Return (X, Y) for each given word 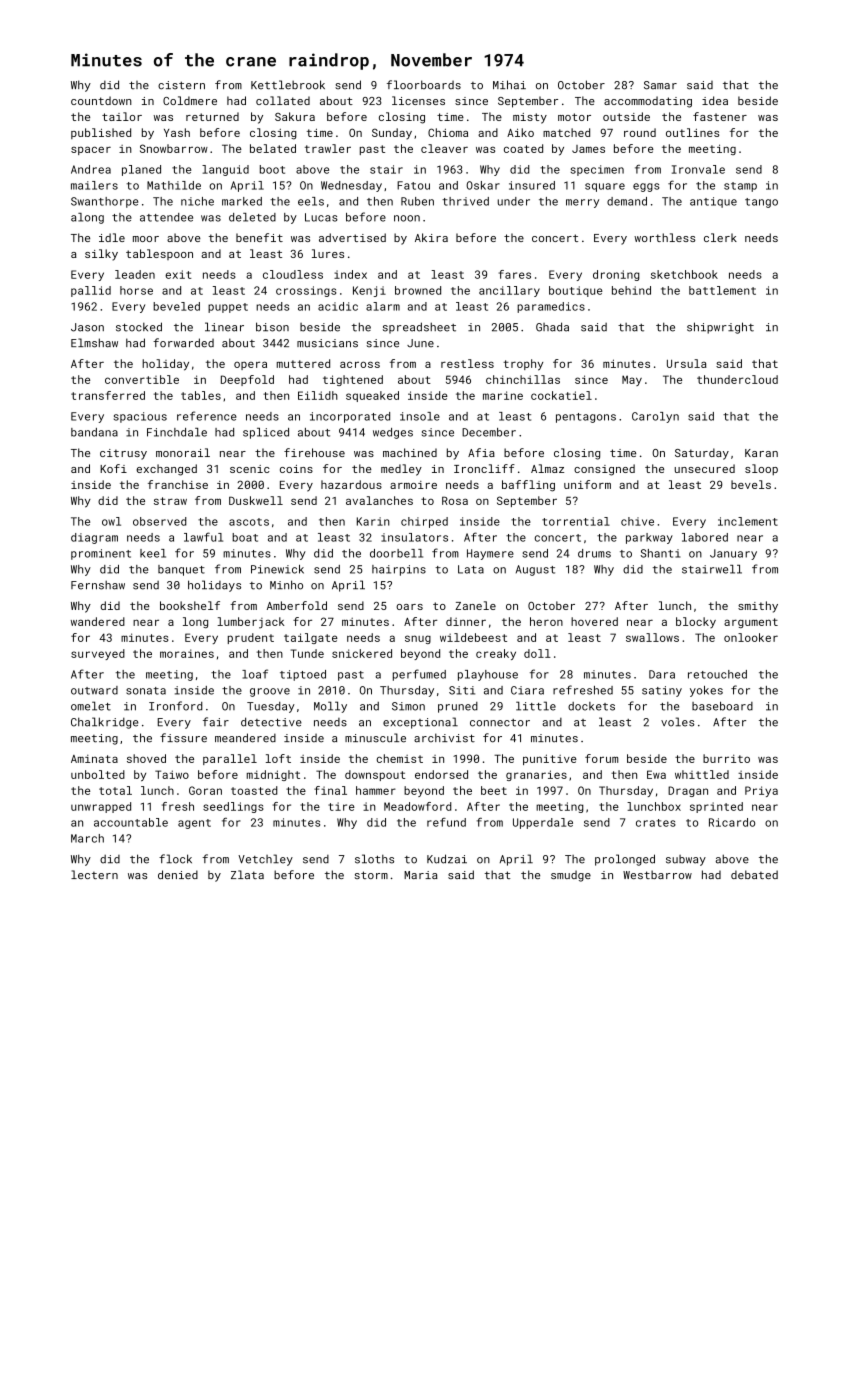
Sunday (392, 134)
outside (626, 116)
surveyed (98, 654)
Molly (330, 707)
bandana (94, 432)
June (420, 343)
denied (178, 874)
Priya (761, 791)
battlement (722, 290)
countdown (101, 100)
